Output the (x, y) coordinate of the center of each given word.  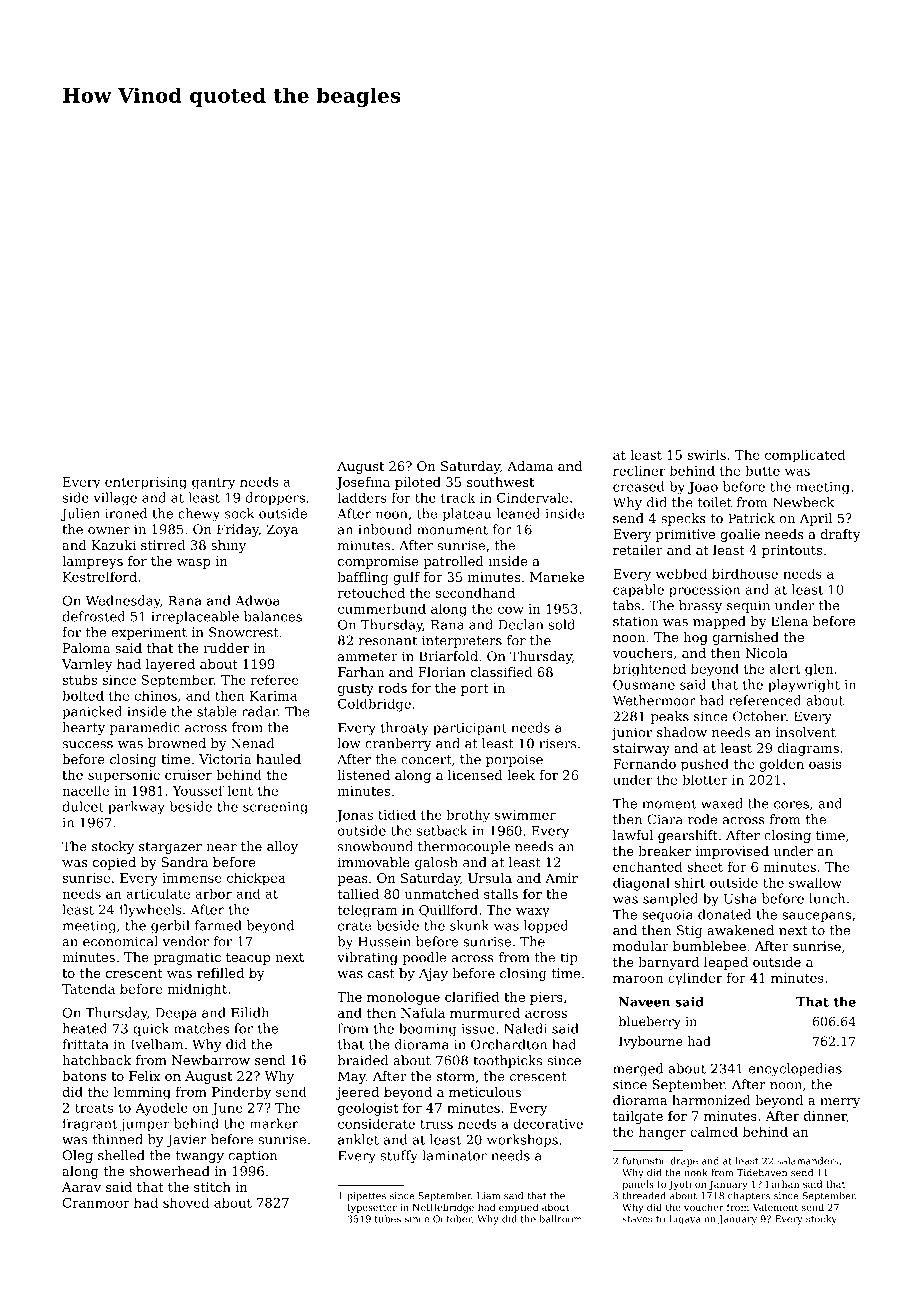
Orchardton (509, 1044)
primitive (685, 535)
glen (819, 670)
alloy (282, 847)
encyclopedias (795, 1070)
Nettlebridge (443, 1208)
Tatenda (88, 988)
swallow (815, 882)
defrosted (93, 616)
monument (452, 530)
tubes (388, 1219)
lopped (546, 927)
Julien (80, 514)
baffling (362, 578)
